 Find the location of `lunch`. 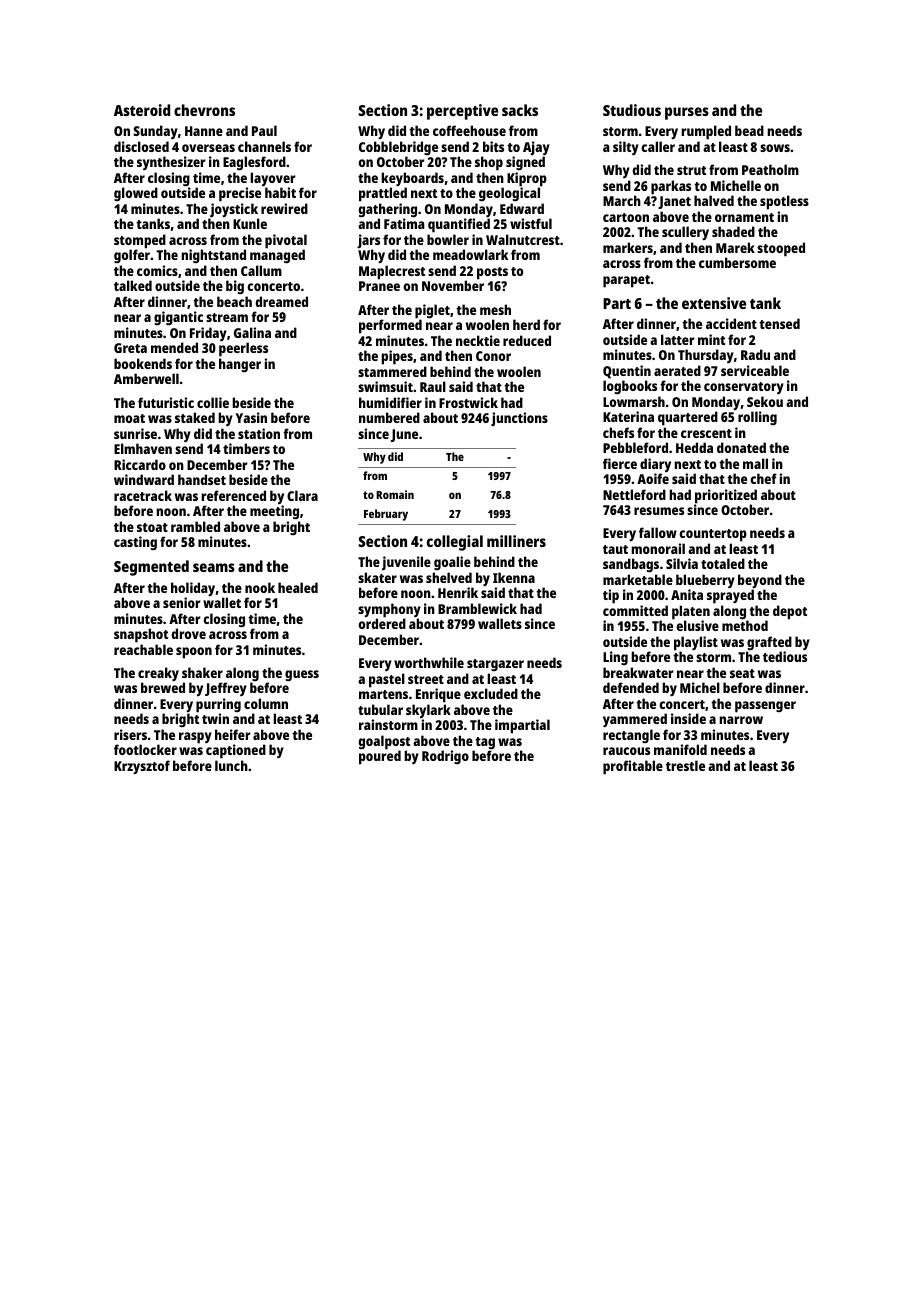

lunch is located at coordinates (231, 765).
